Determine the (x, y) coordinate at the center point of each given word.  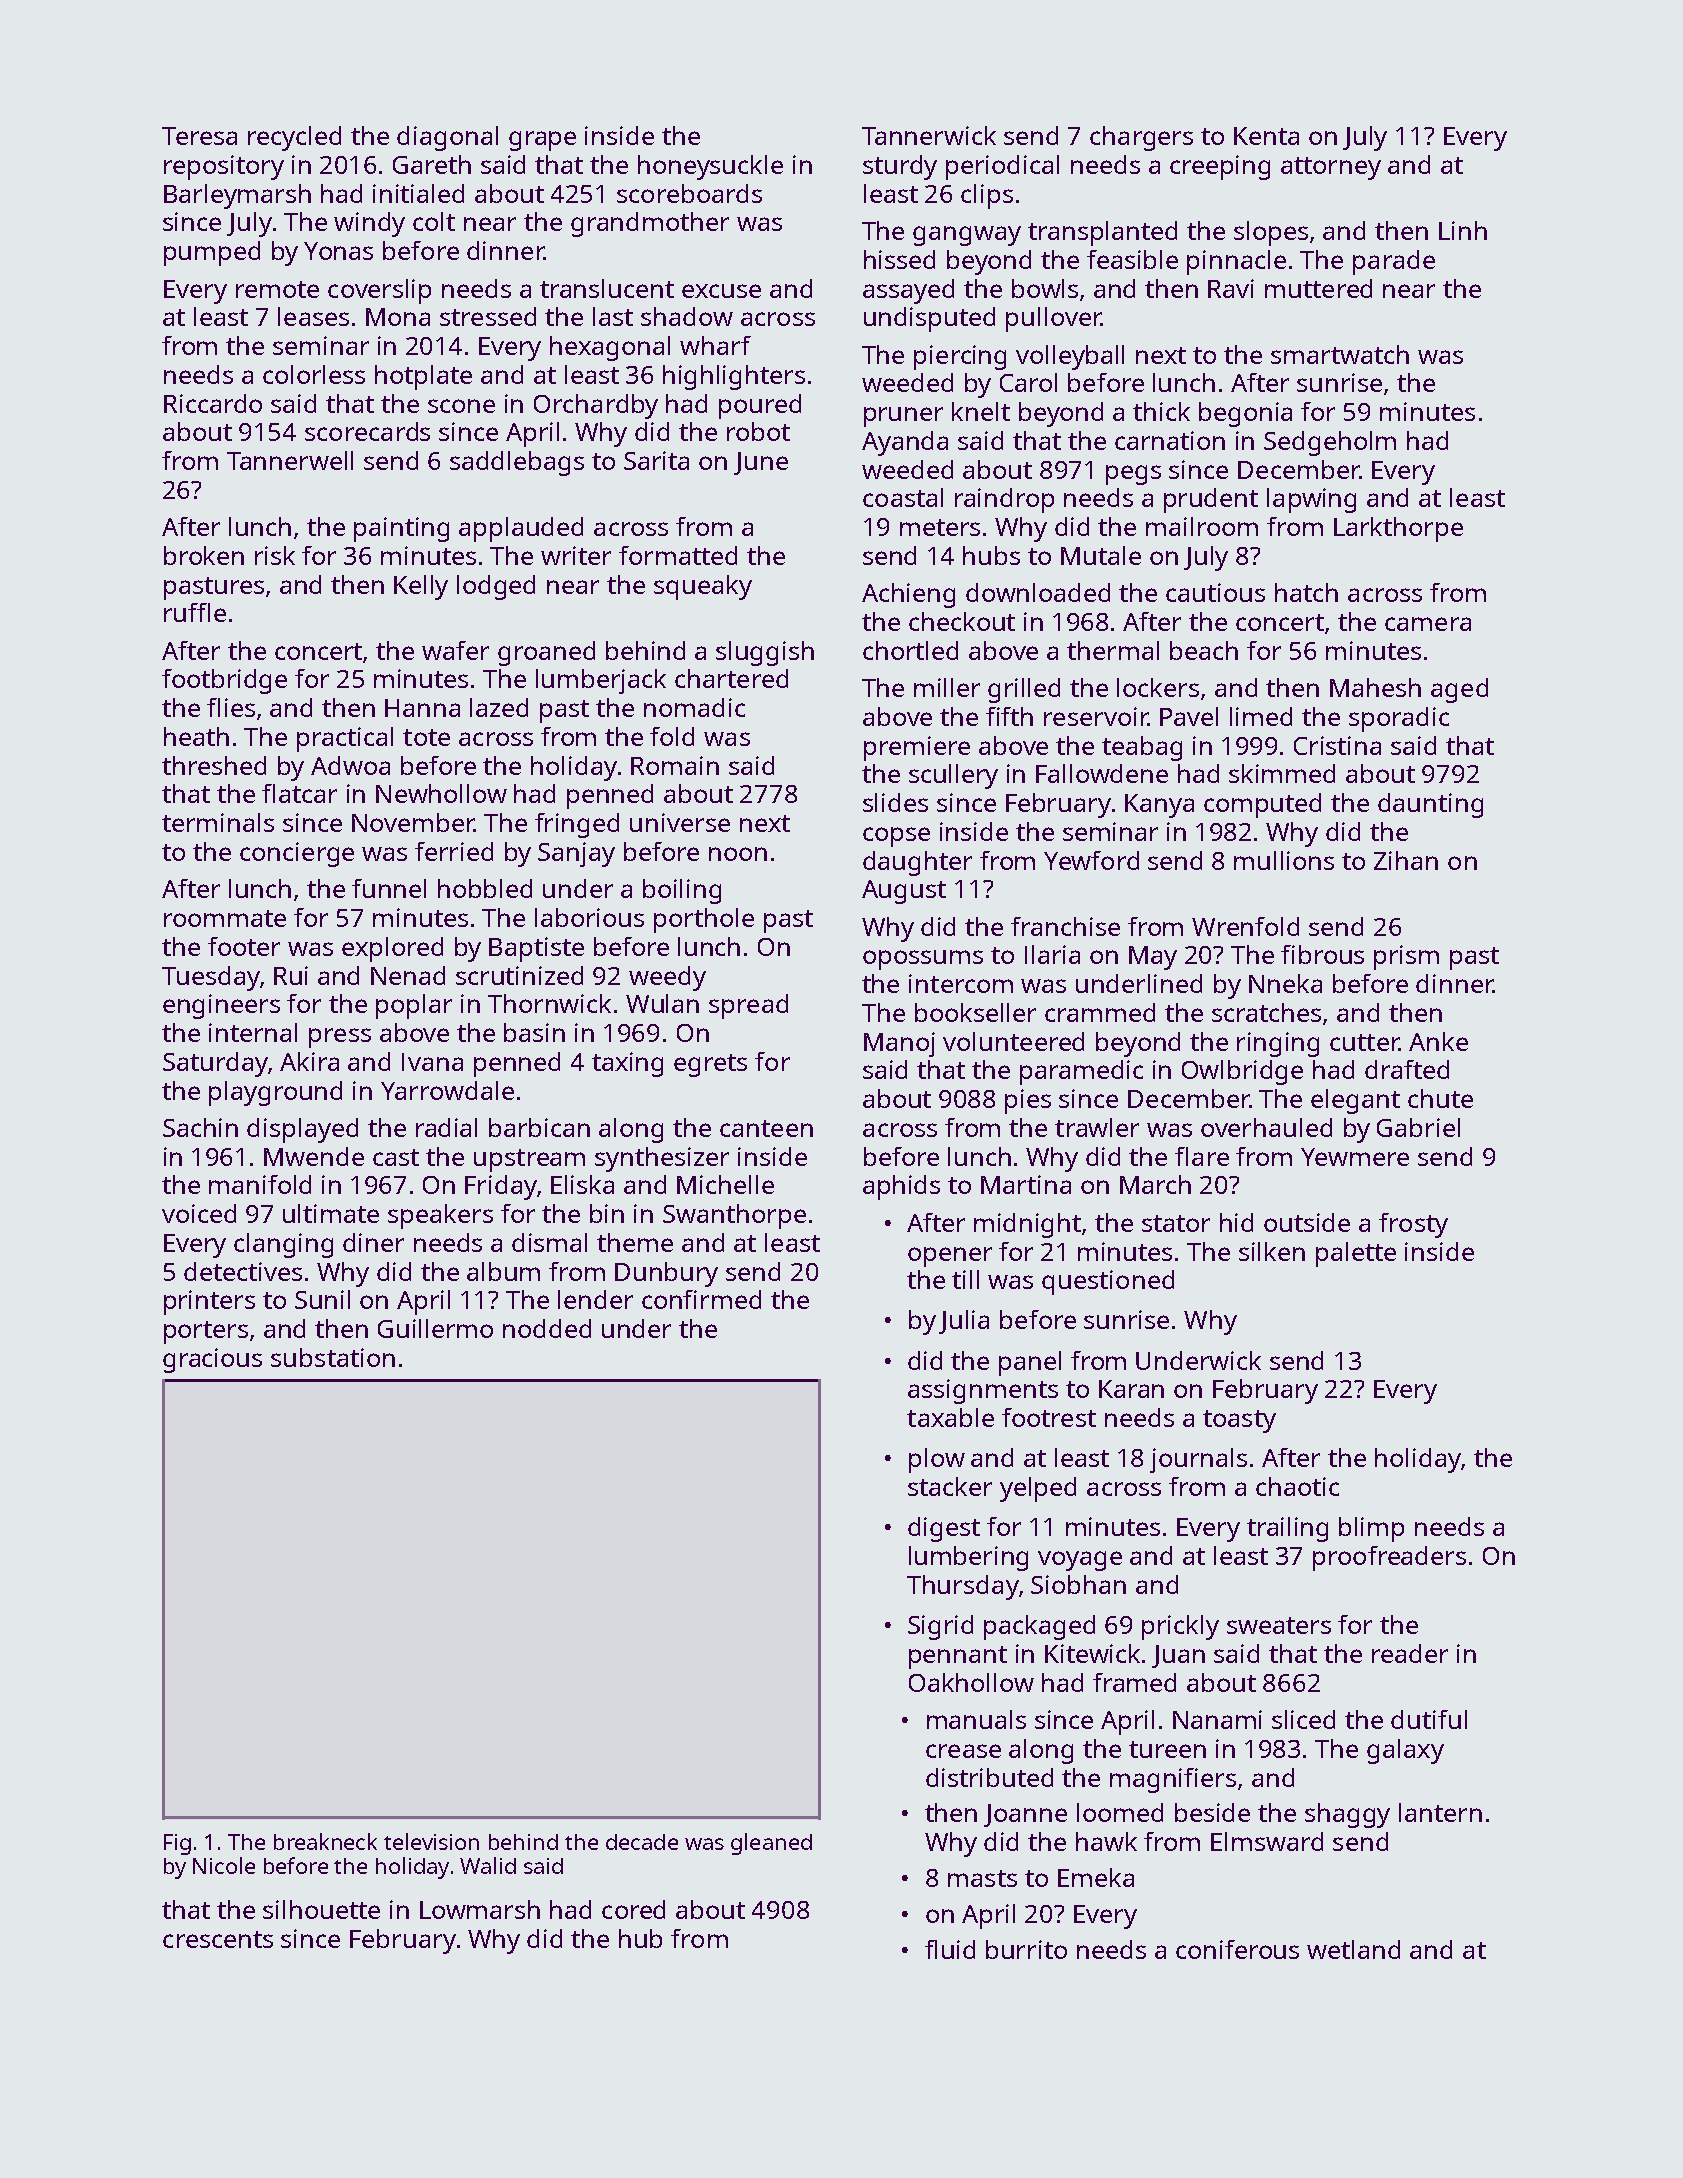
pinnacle (1236, 262)
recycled (294, 138)
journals (1198, 1460)
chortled (910, 650)
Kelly (421, 587)
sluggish (765, 653)
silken (1272, 1251)
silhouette (321, 1909)
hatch (1306, 592)
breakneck (325, 1841)
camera (1428, 624)
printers (209, 1302)
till (965, 1279)
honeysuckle (710, 167)
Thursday (963, 1587)
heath (196, 736)
